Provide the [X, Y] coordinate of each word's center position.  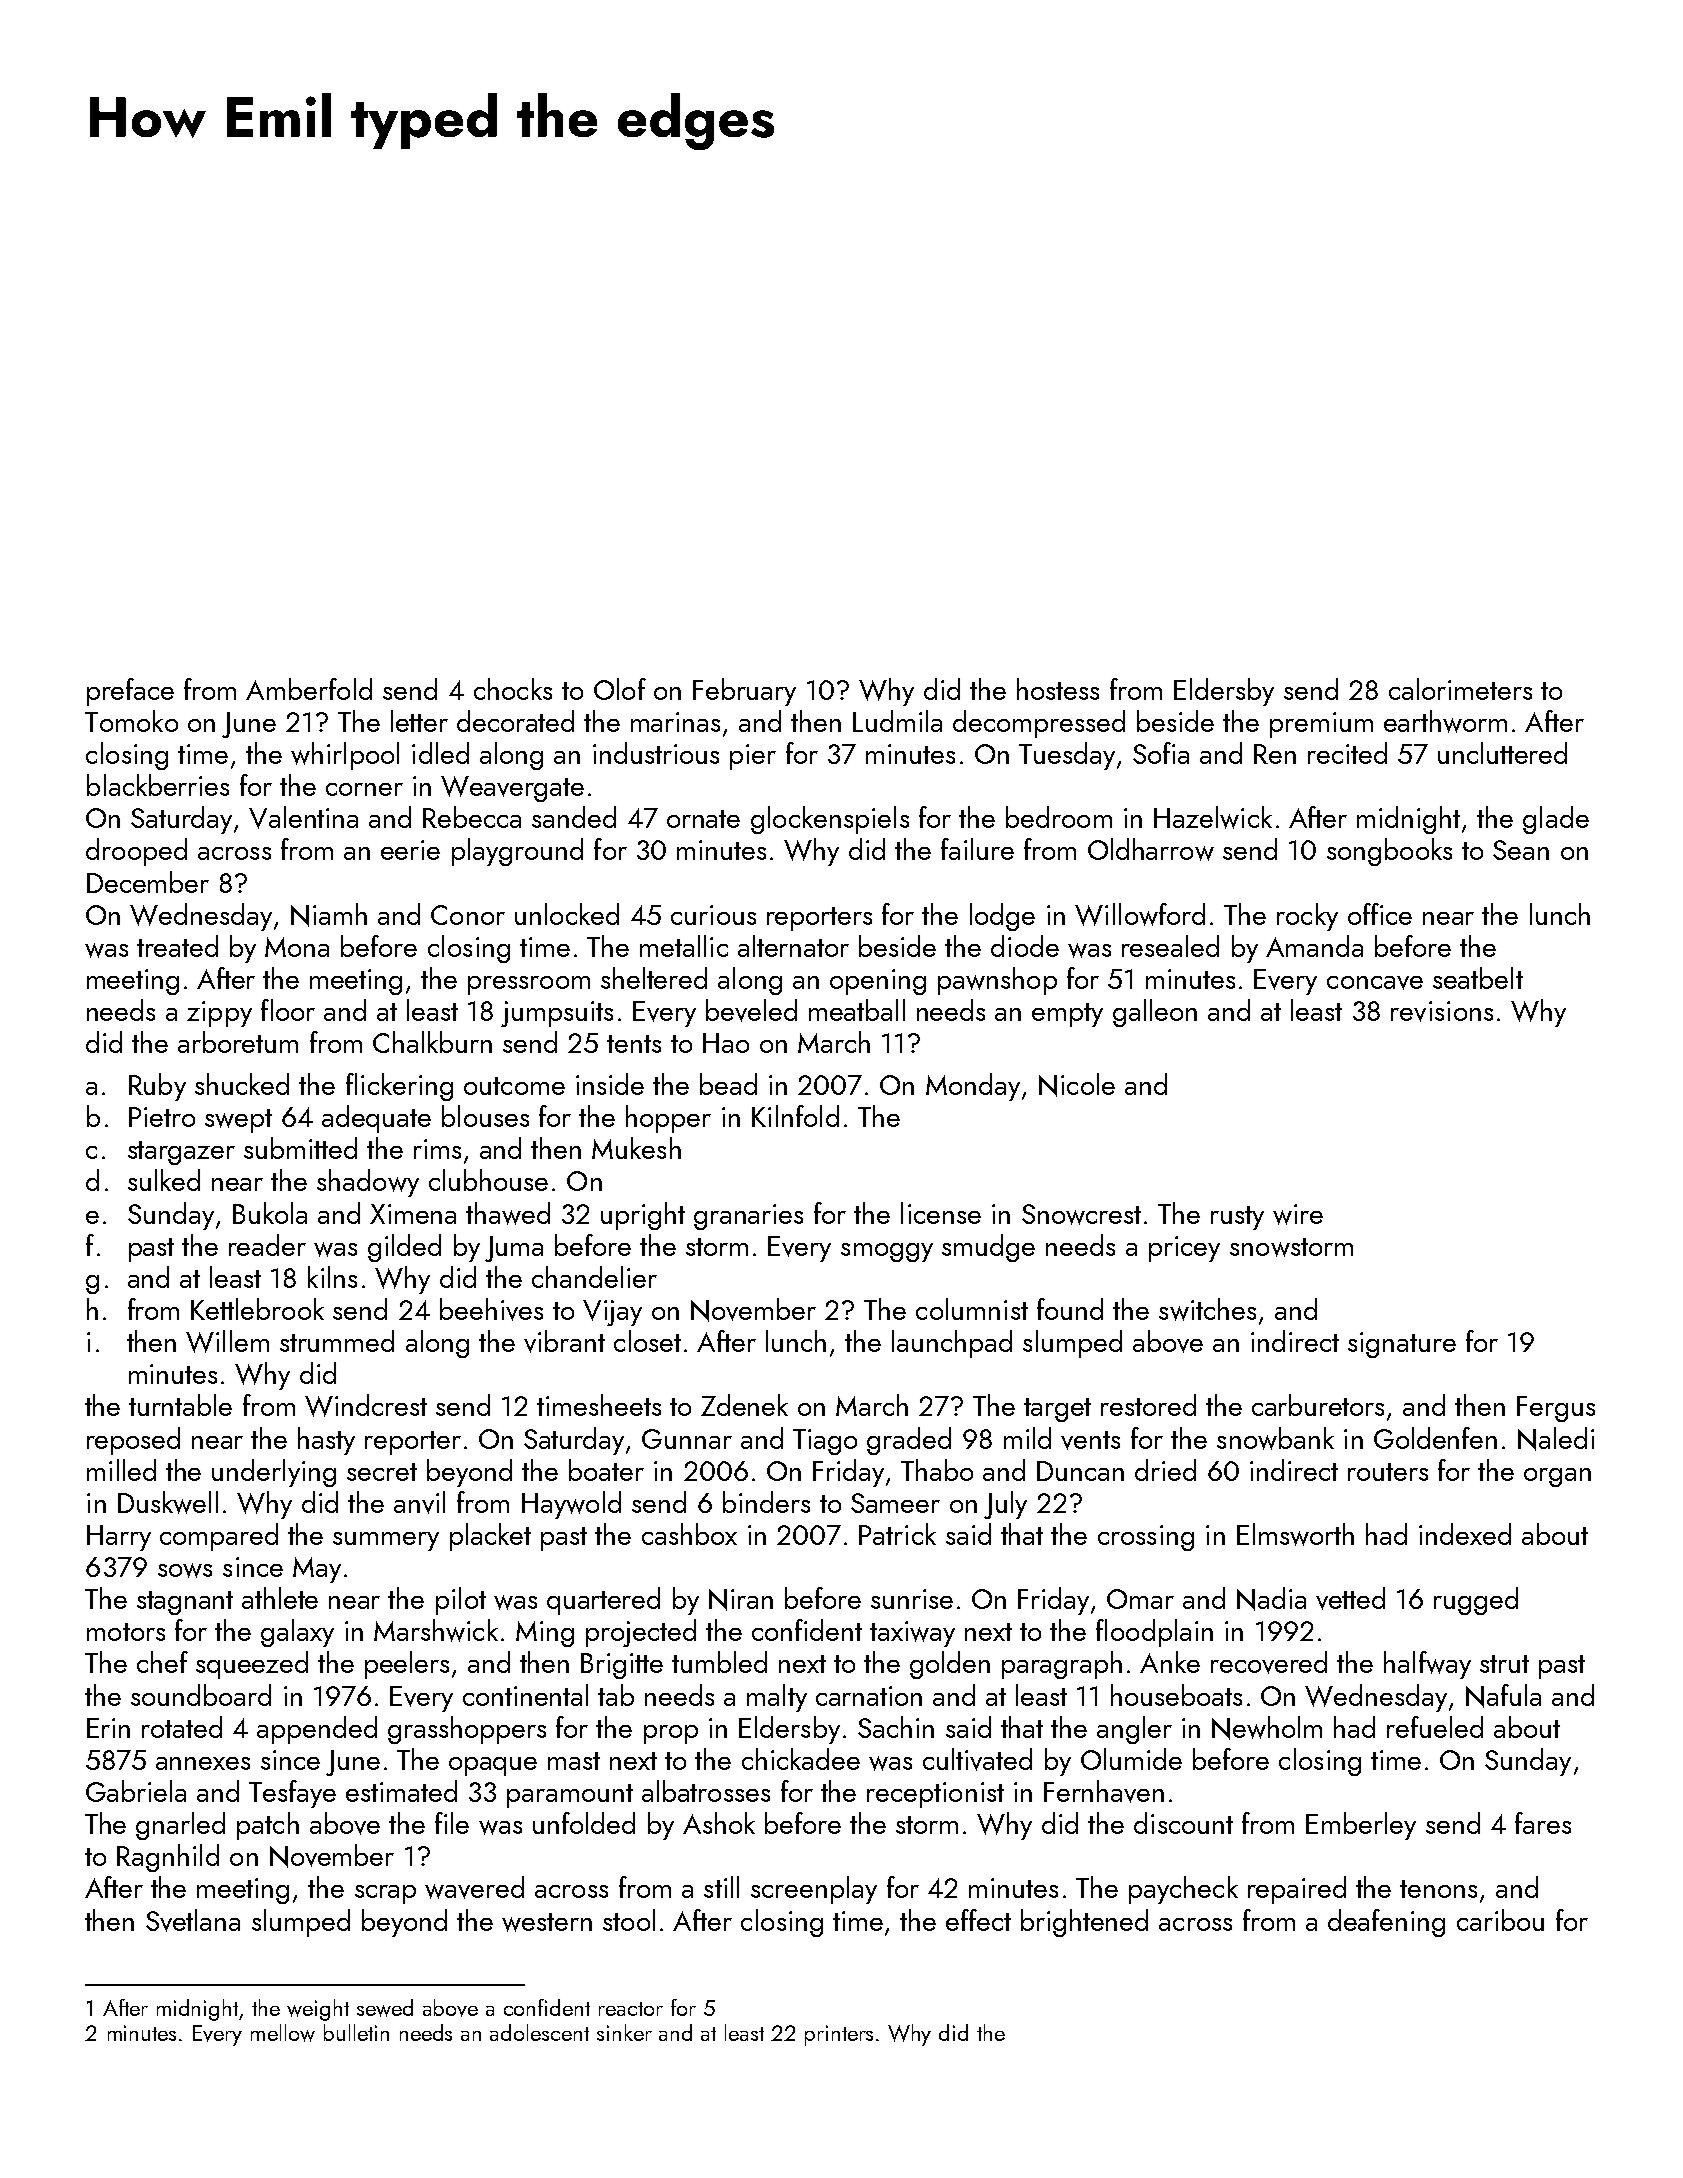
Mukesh [636, 1148]
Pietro [162, 1117]
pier [753, 757]
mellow [283, 2033]
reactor [631, 2009]
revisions [1442, 1011]
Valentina [303, 817]
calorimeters [1460, 689]
